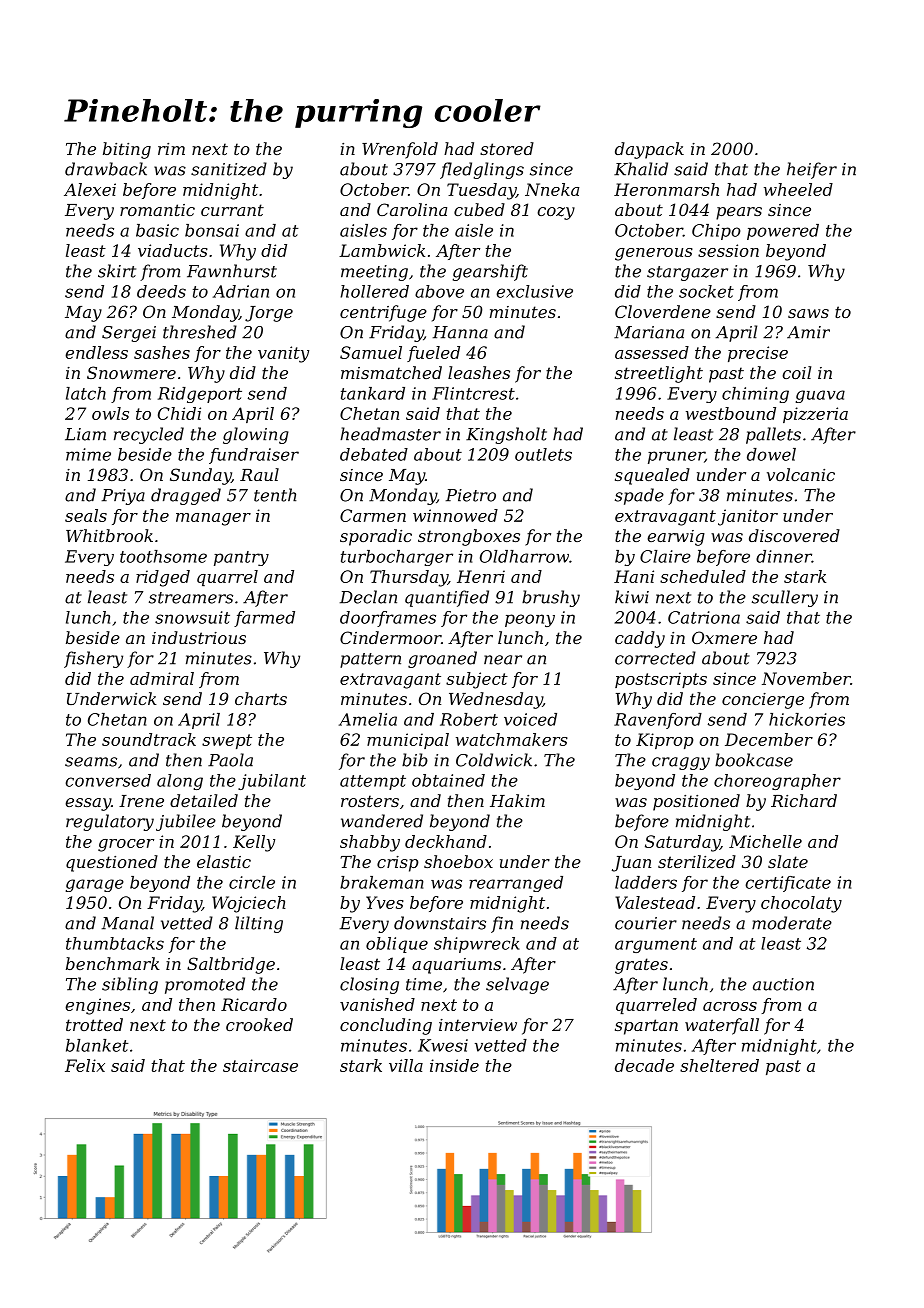  I want to click on fueled, so click(433, 354).
